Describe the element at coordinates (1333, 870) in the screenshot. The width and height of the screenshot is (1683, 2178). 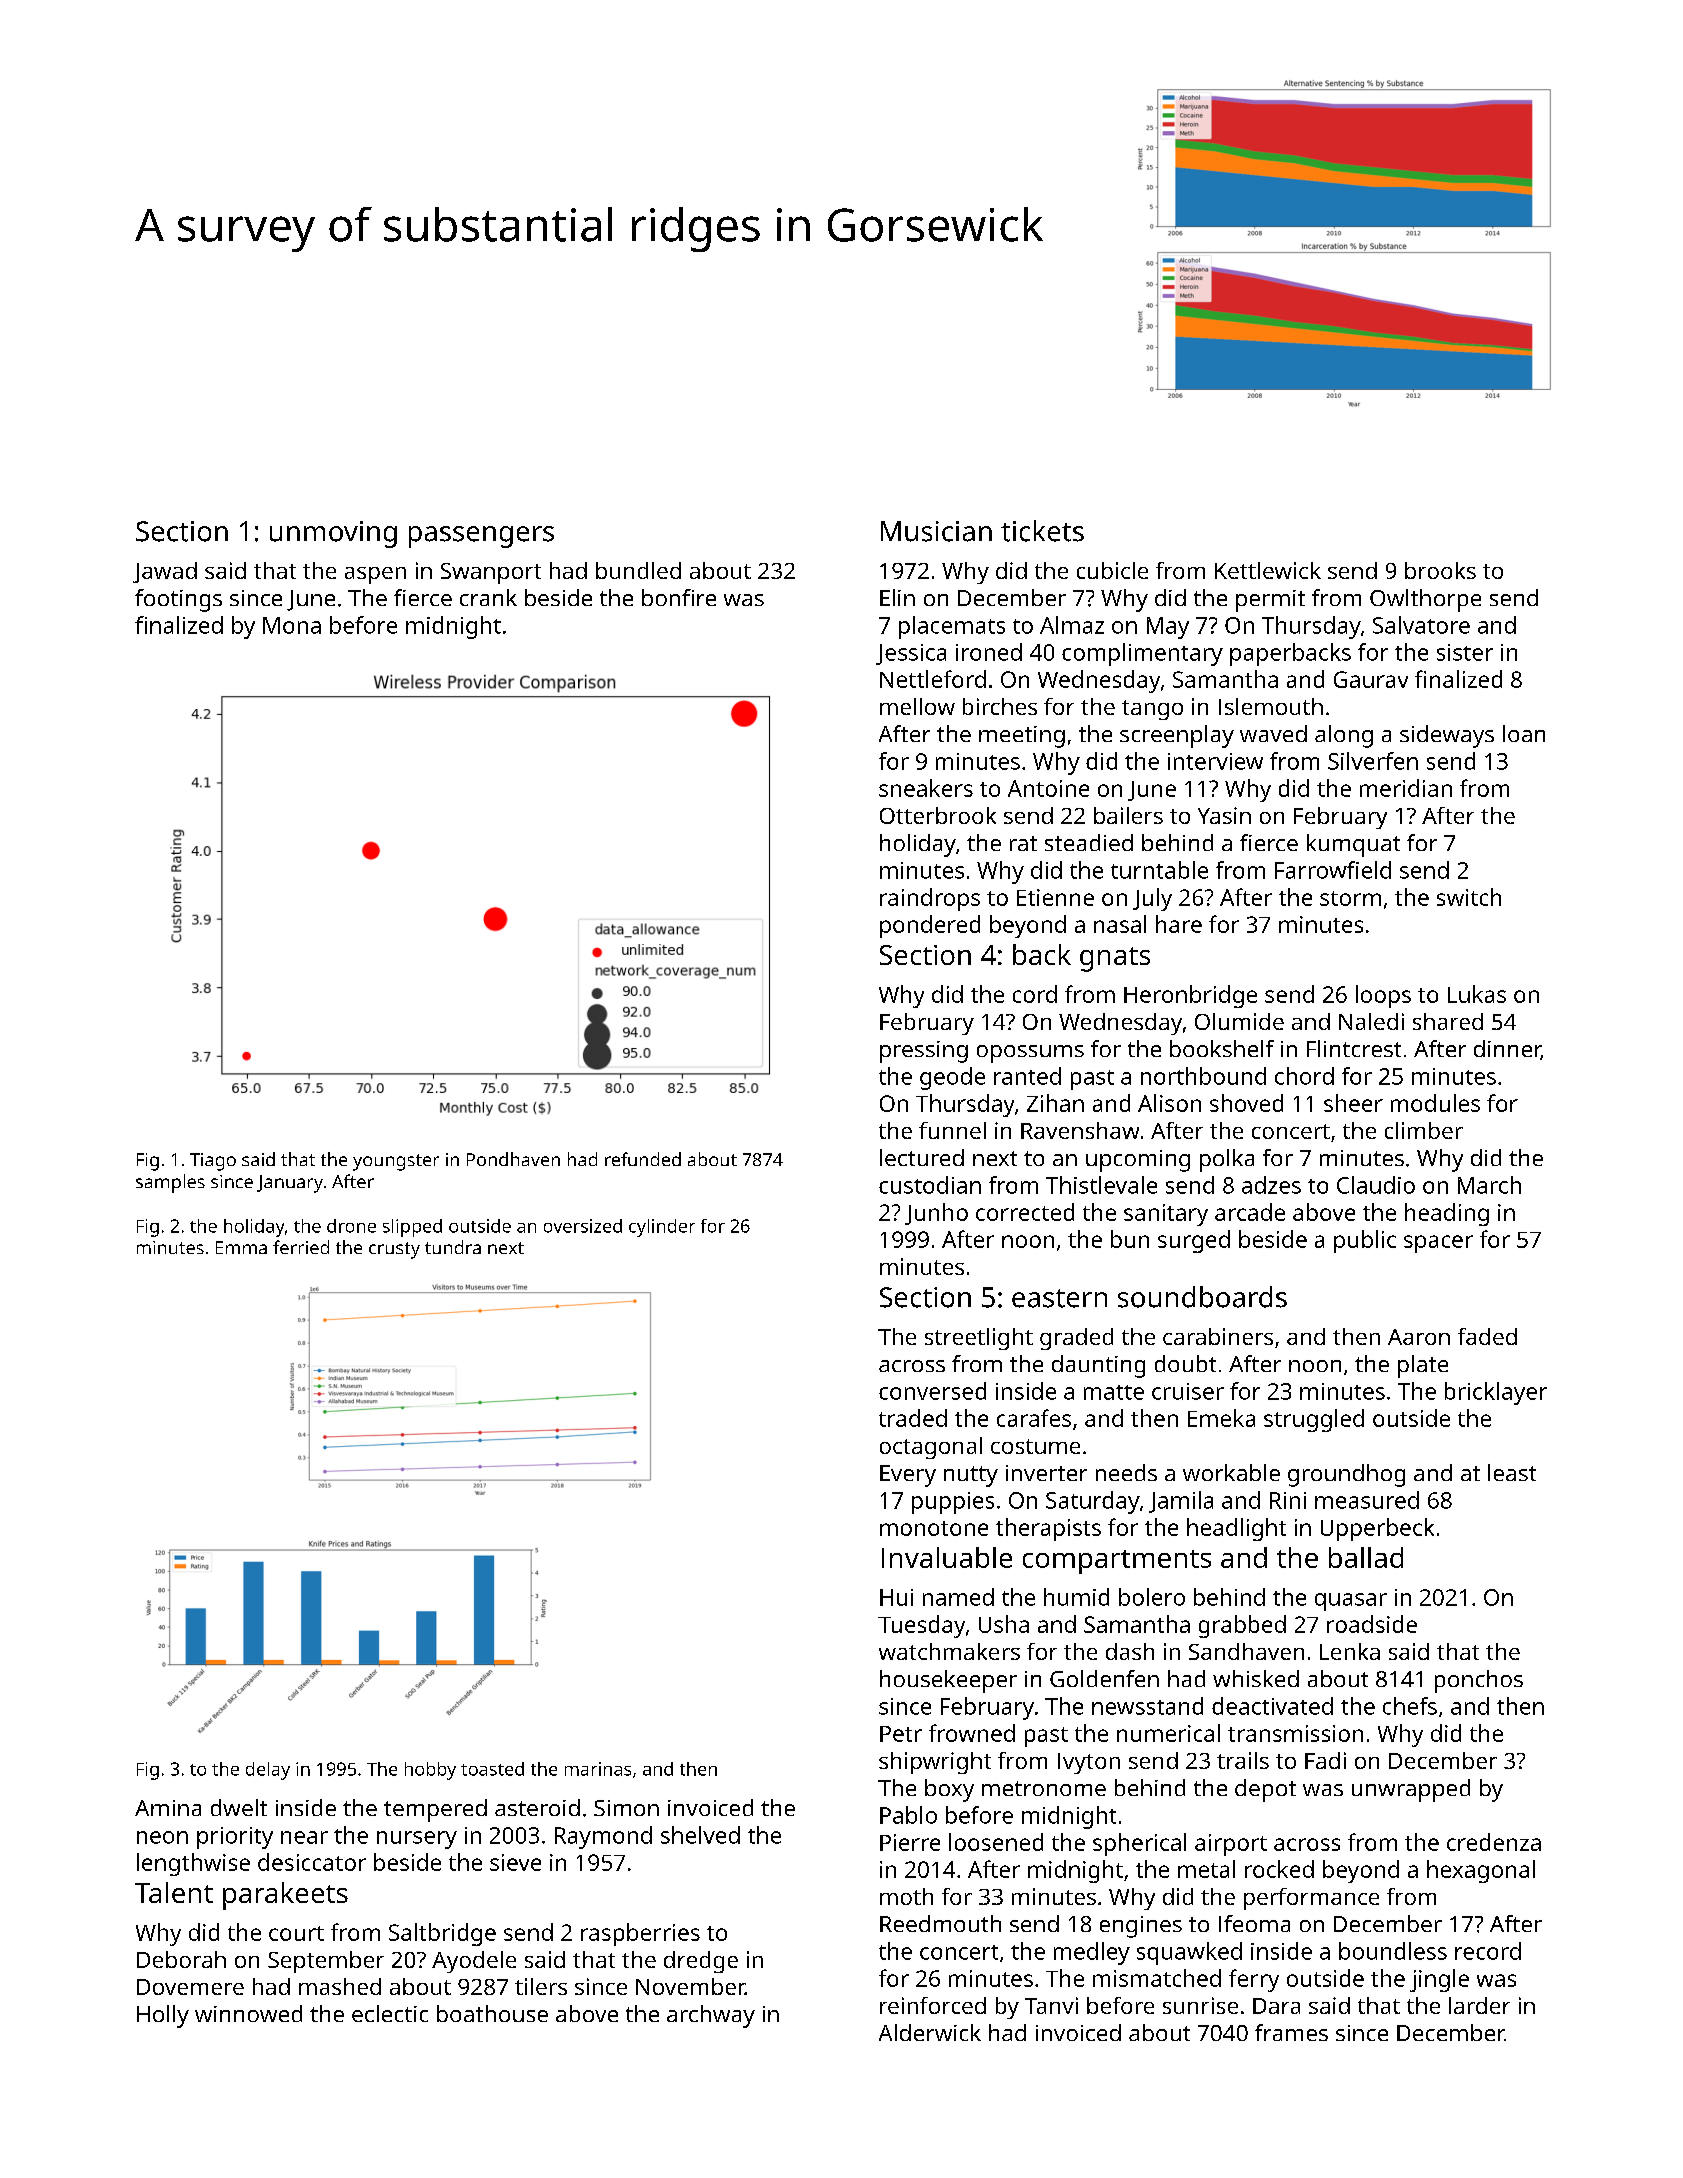
I see `Farrowfield` at that location.
